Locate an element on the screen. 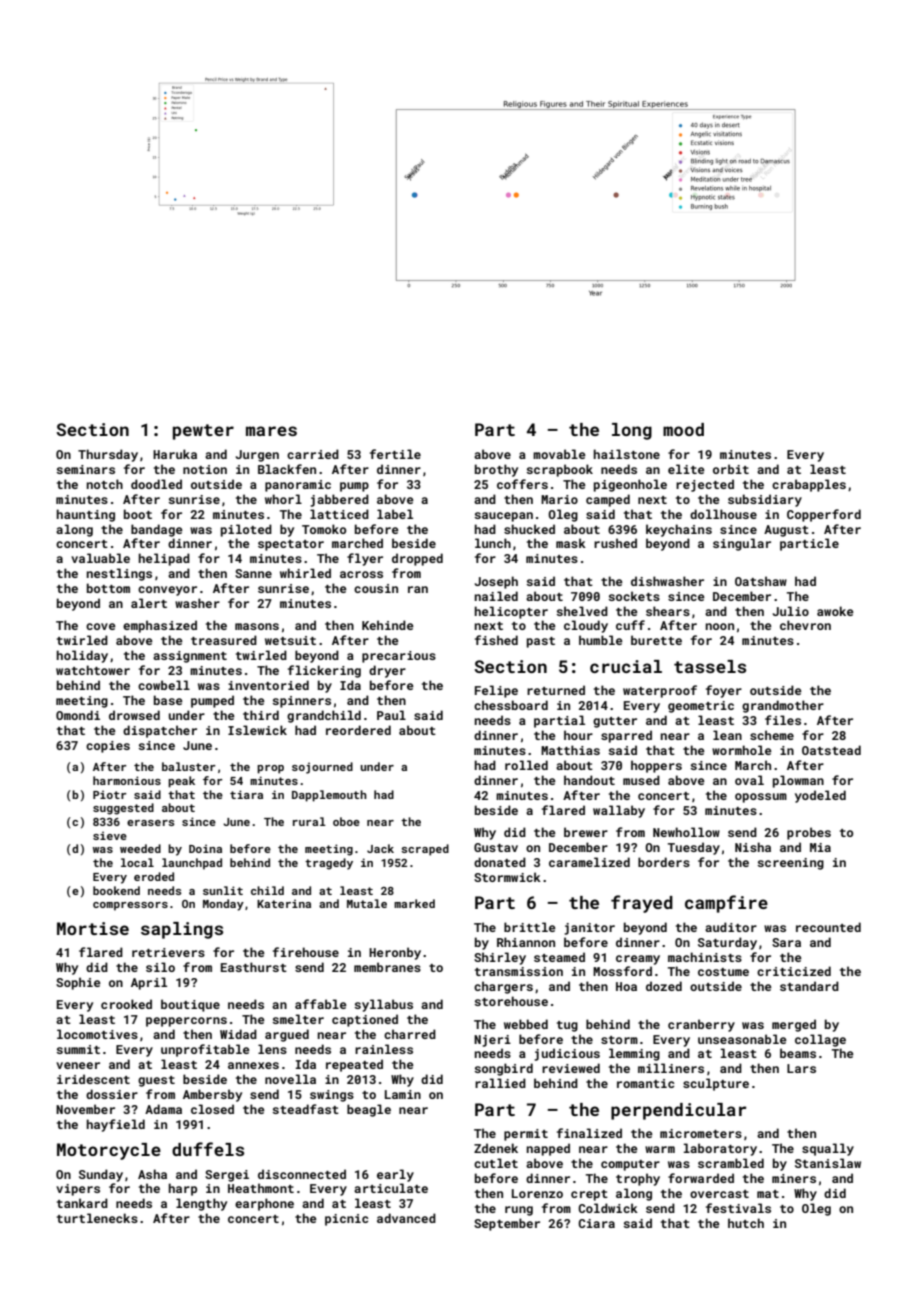 Image resolution: width=924 pixels, height=1308 pixels. tragedy is located at coordinates (329, 864).
